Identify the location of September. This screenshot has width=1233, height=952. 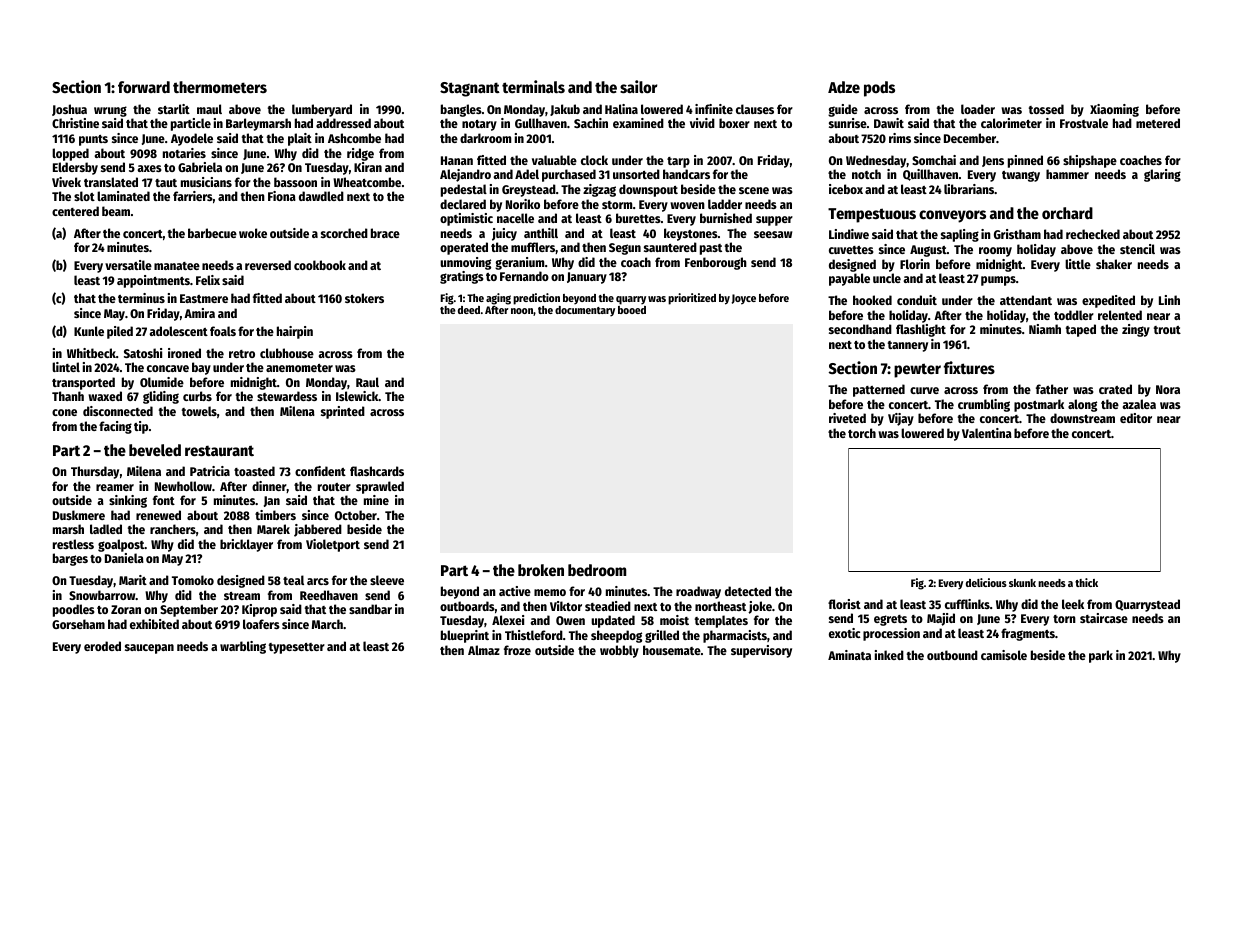
(189, 610).
